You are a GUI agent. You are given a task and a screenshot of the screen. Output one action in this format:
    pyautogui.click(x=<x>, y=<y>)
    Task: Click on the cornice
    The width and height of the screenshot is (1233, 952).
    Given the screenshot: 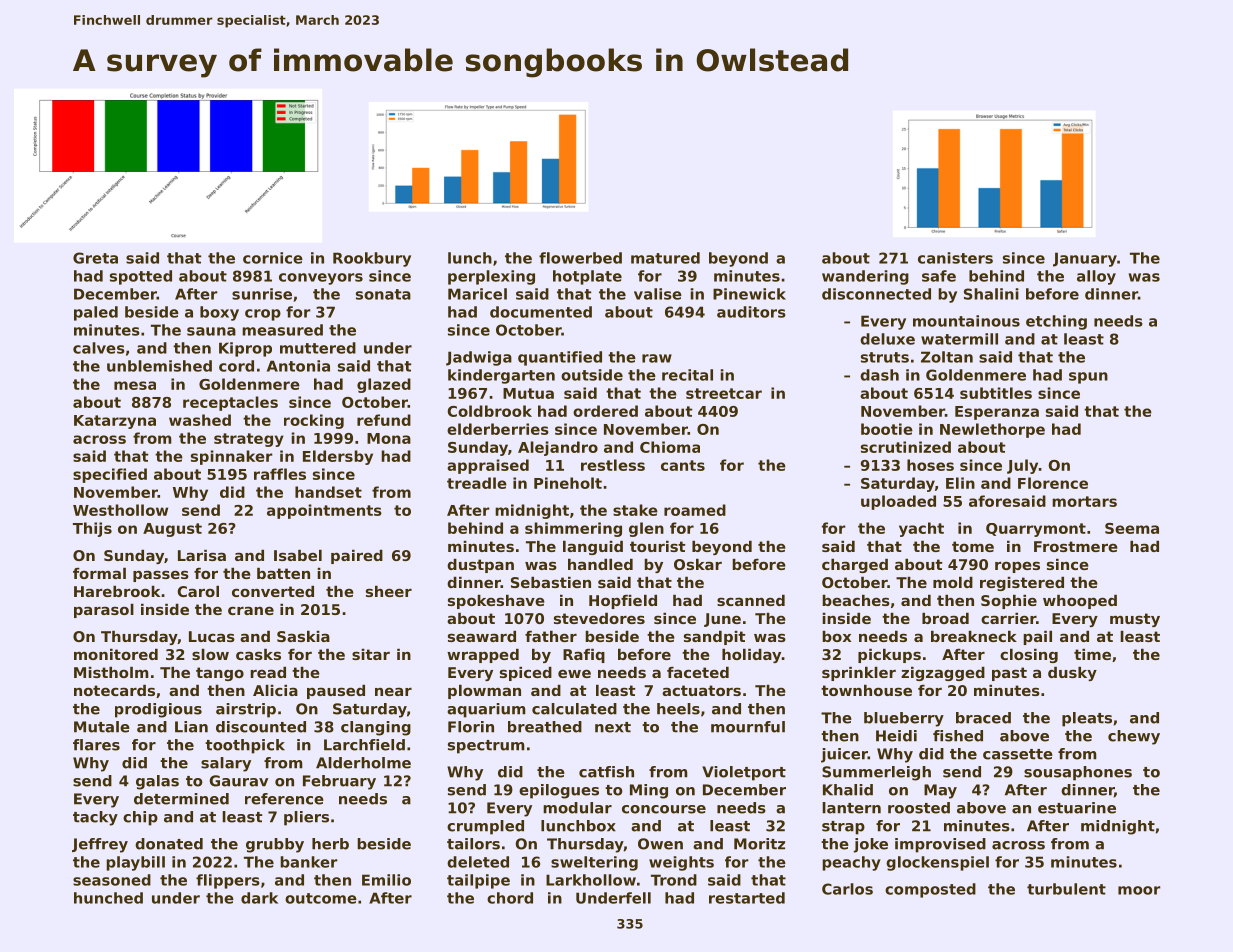 What is the action you would take?
    pyautogui.click(x=273, y=258)
